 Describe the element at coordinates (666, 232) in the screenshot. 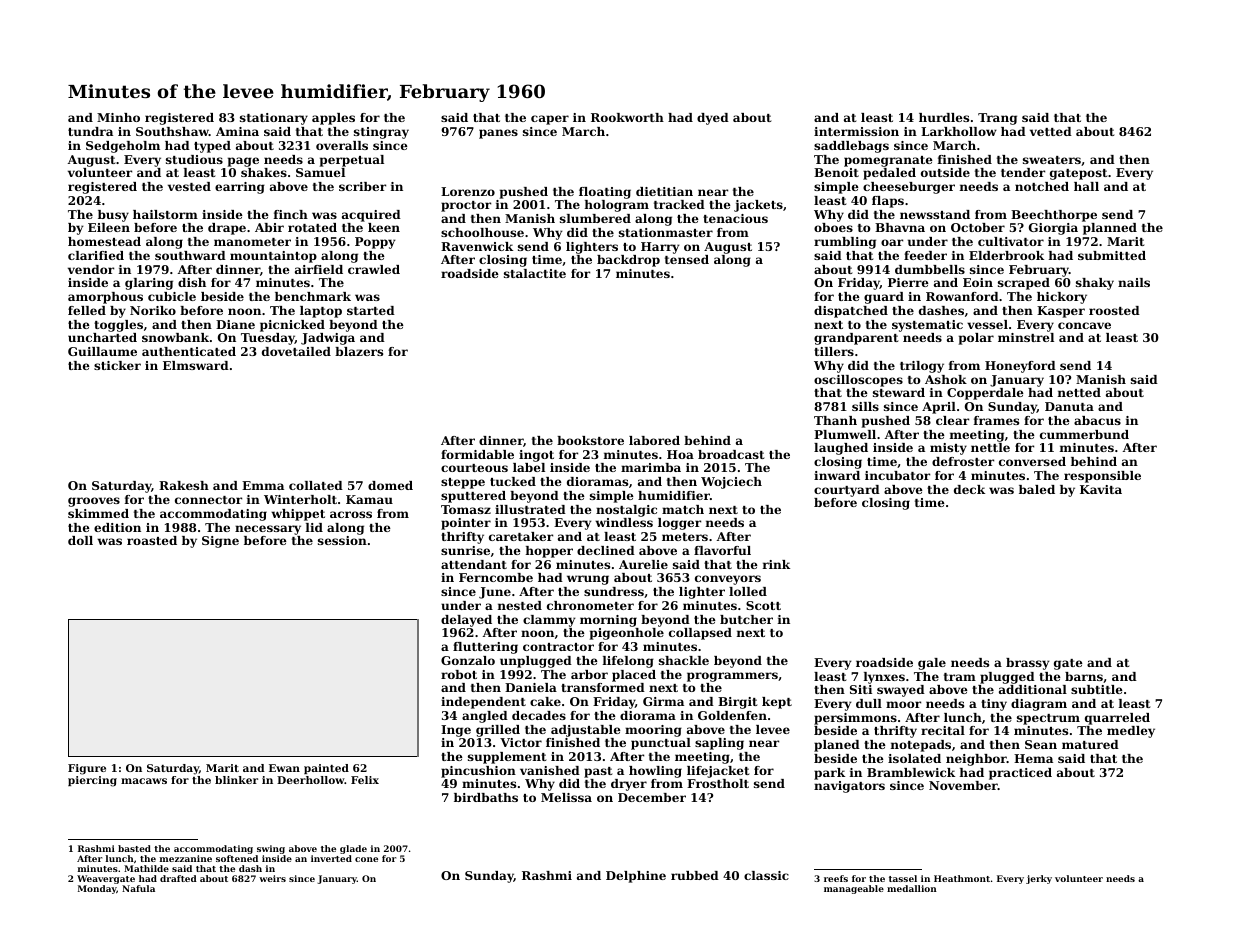

I see `stationmaster` at that location.
